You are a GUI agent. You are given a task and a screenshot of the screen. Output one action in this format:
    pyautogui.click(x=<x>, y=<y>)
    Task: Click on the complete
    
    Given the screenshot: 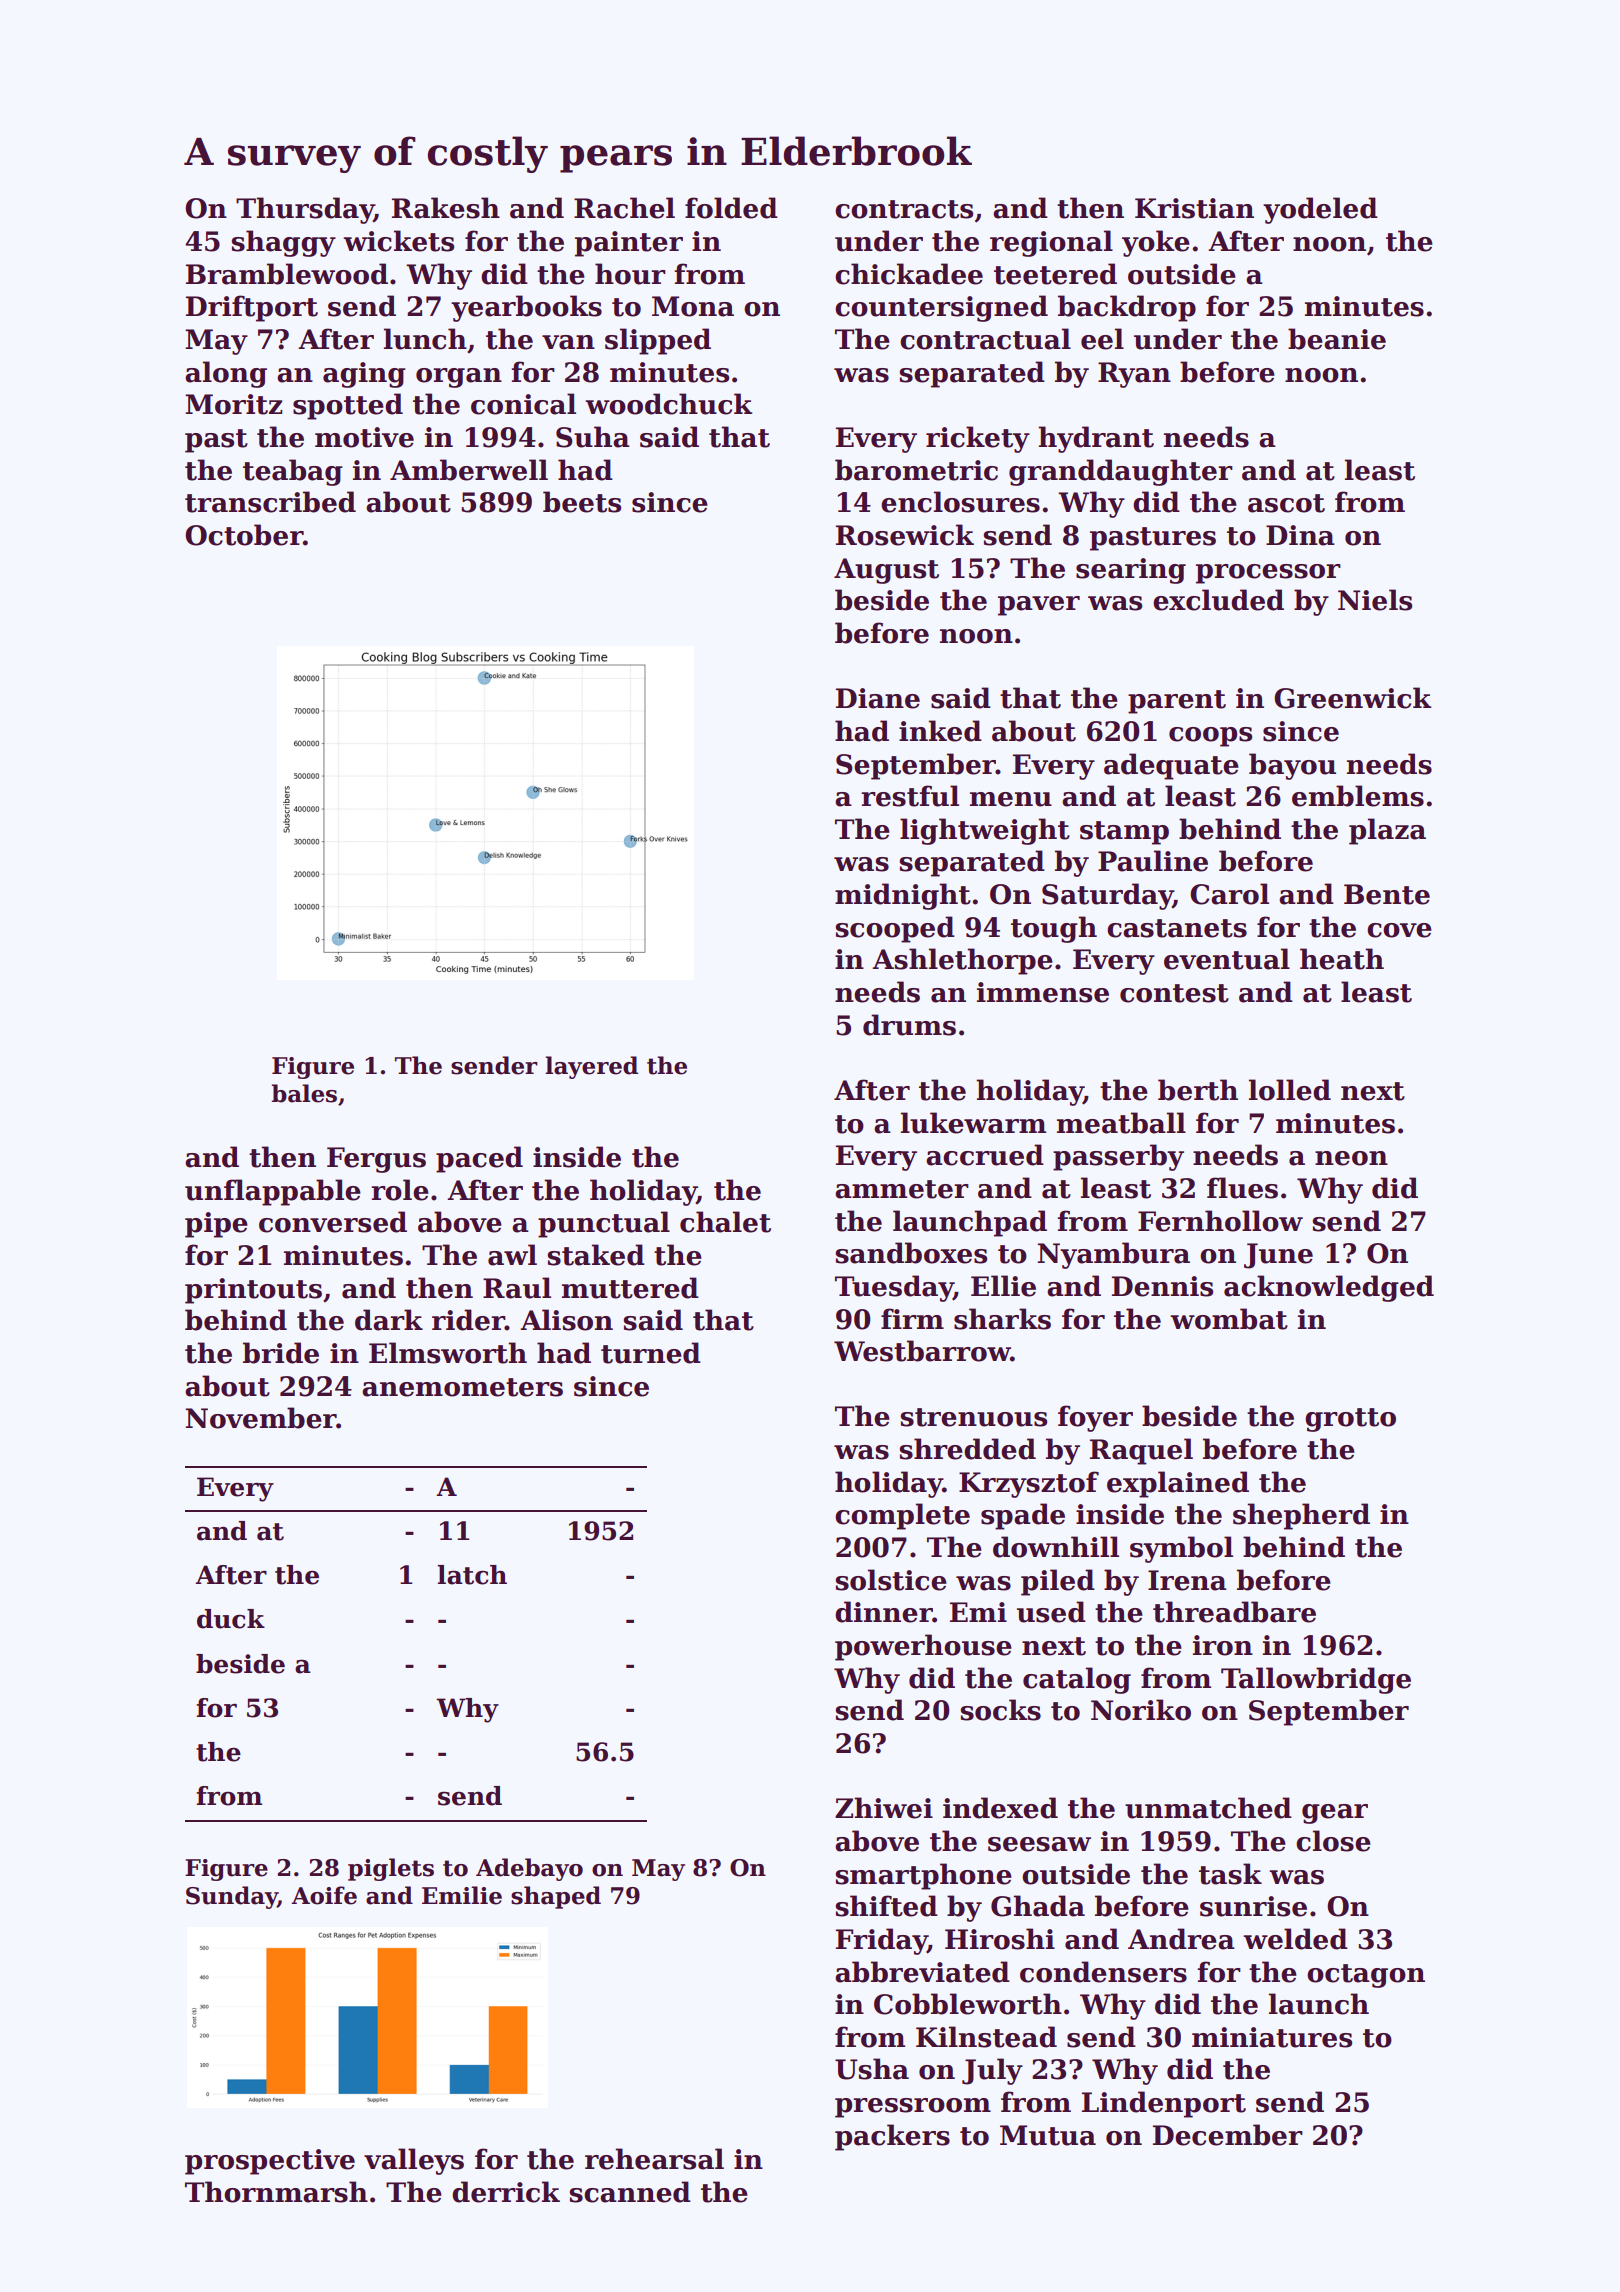 What is the action you would take?
    pyautogui.click(x=902, y=1516)
